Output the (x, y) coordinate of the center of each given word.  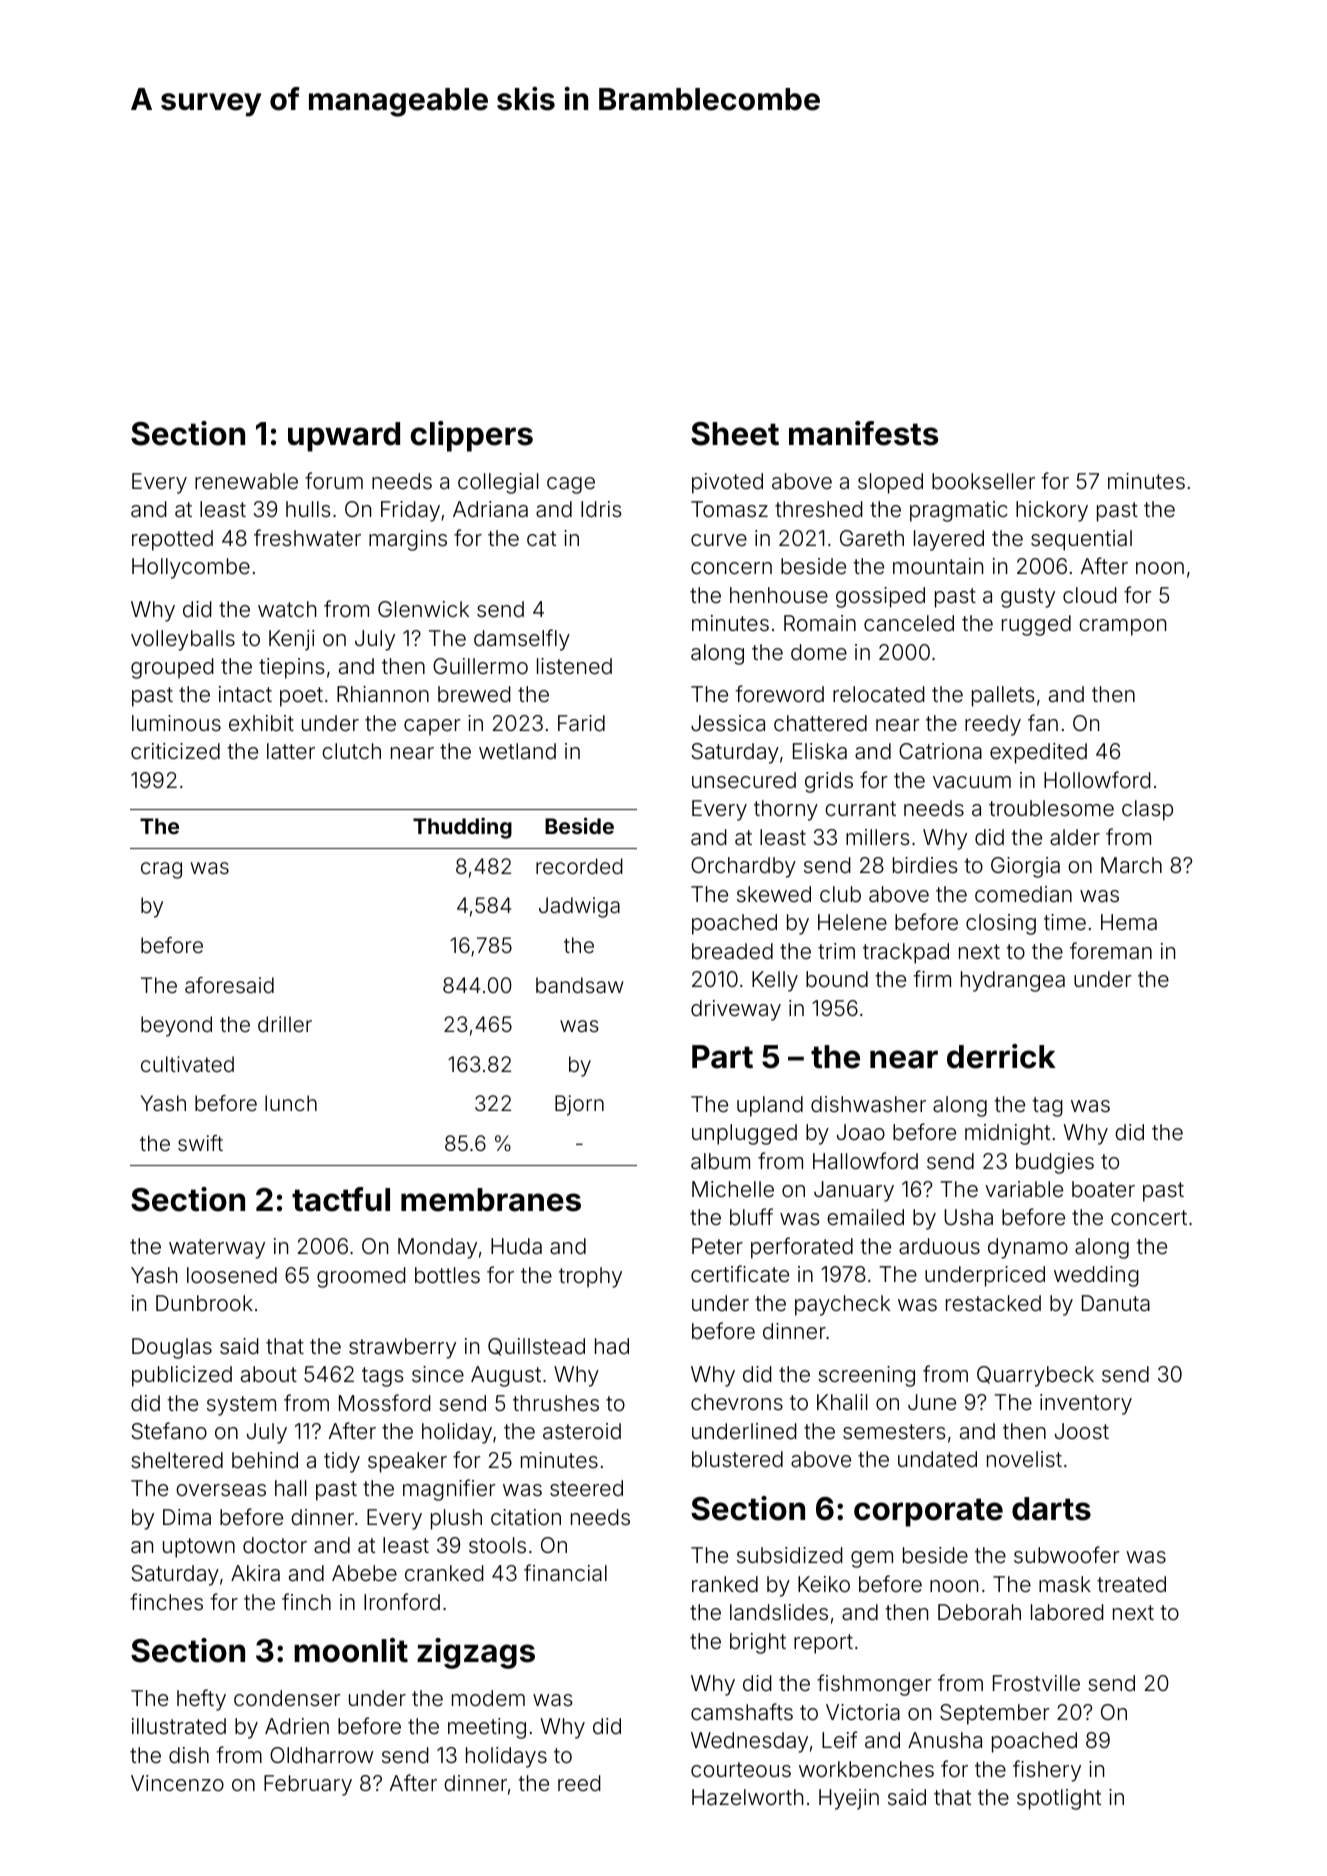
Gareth (872, 538)
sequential (1081, 540)
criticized (175, 751)
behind (265, 1460)
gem (872, 1559)
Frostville (1036, 1683)
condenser (287, 1698)
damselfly (522, 640)
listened (574, 666)
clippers (472, 436)
